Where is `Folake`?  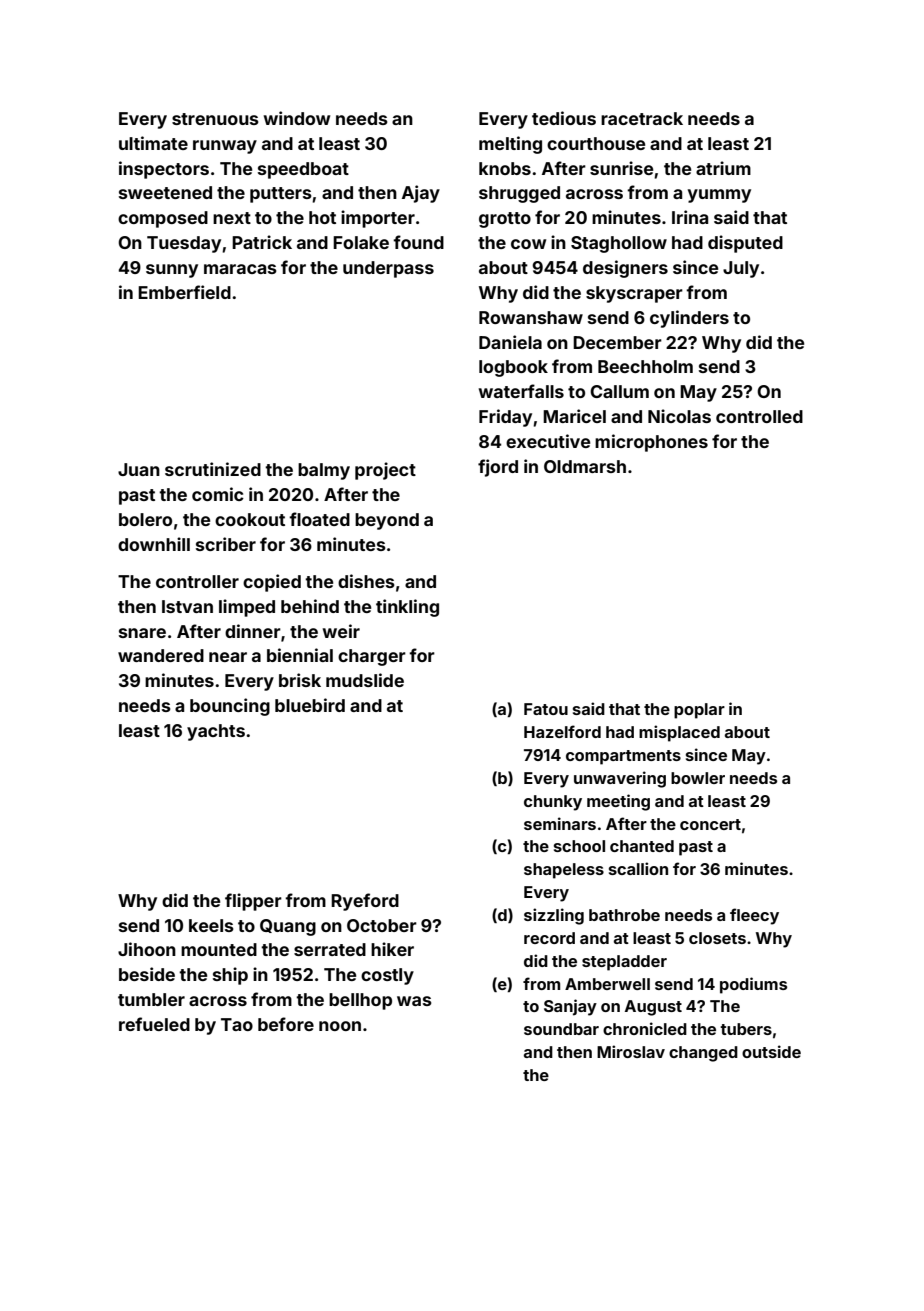 Folake is located at coordinates (361, 242).
